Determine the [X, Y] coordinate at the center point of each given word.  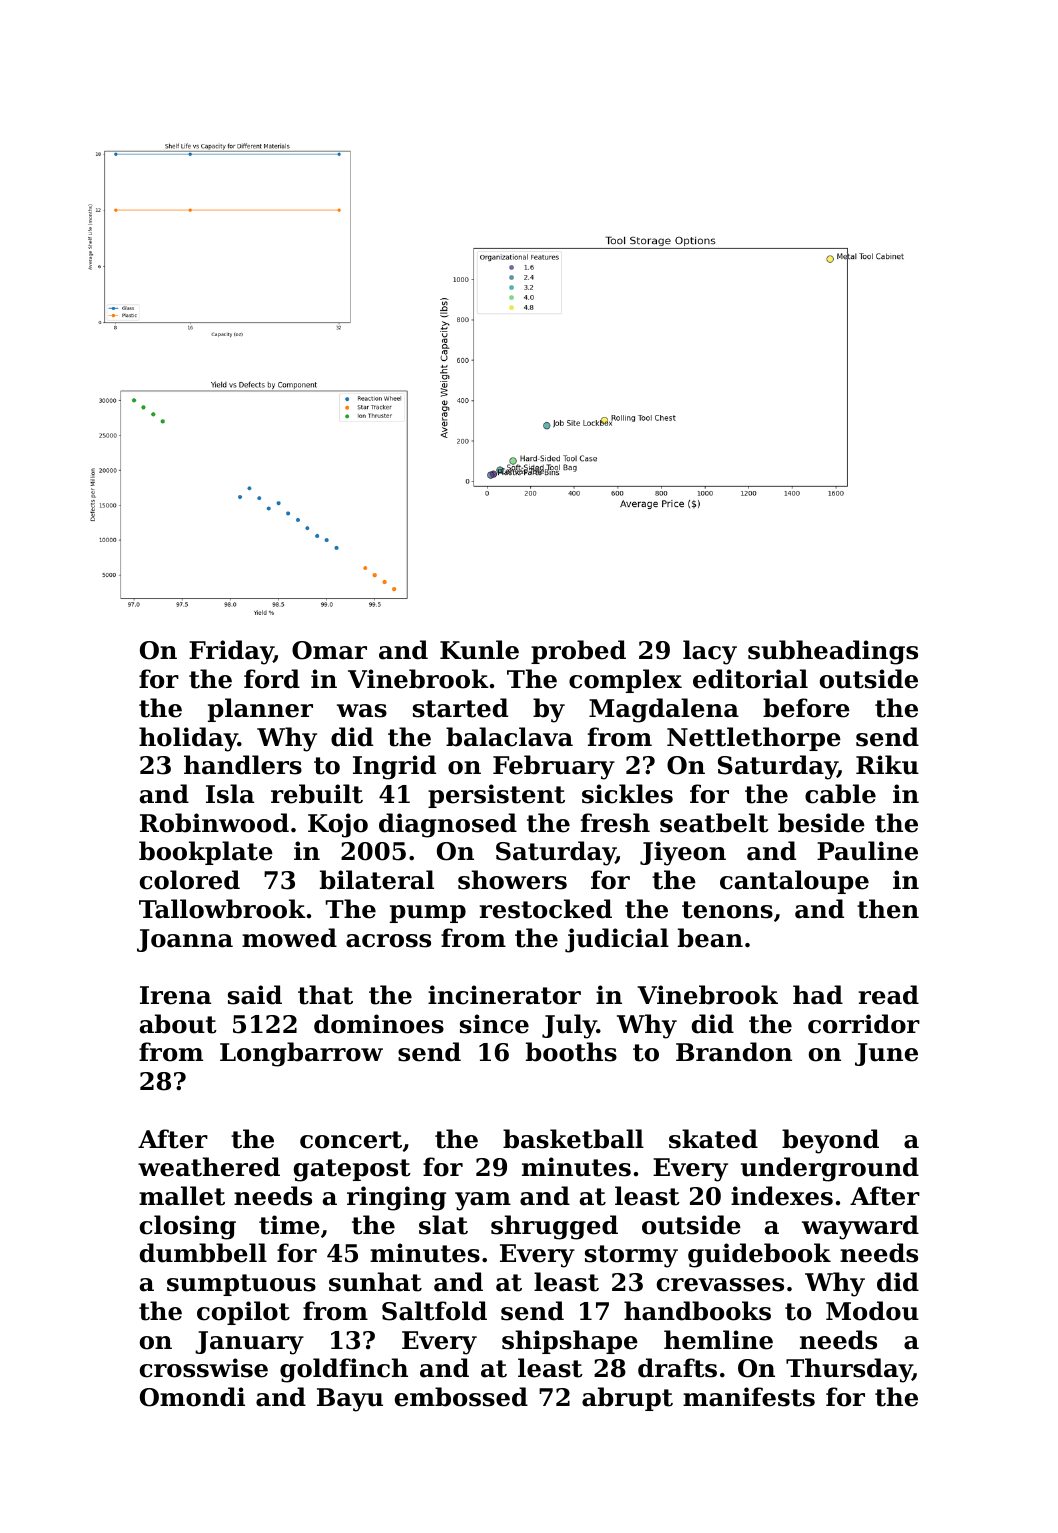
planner [260, 710]
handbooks [697, 1311]
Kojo [338, 825]
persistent [496, 796]
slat [443, 1225]
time [289, 1225]
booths [571, 1052]
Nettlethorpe [754, 739]
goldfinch [344, 1370]
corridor [864, 1024]
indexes [782, 1196]
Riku [887, 765]
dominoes [379, 1024]
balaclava [509, 737]
